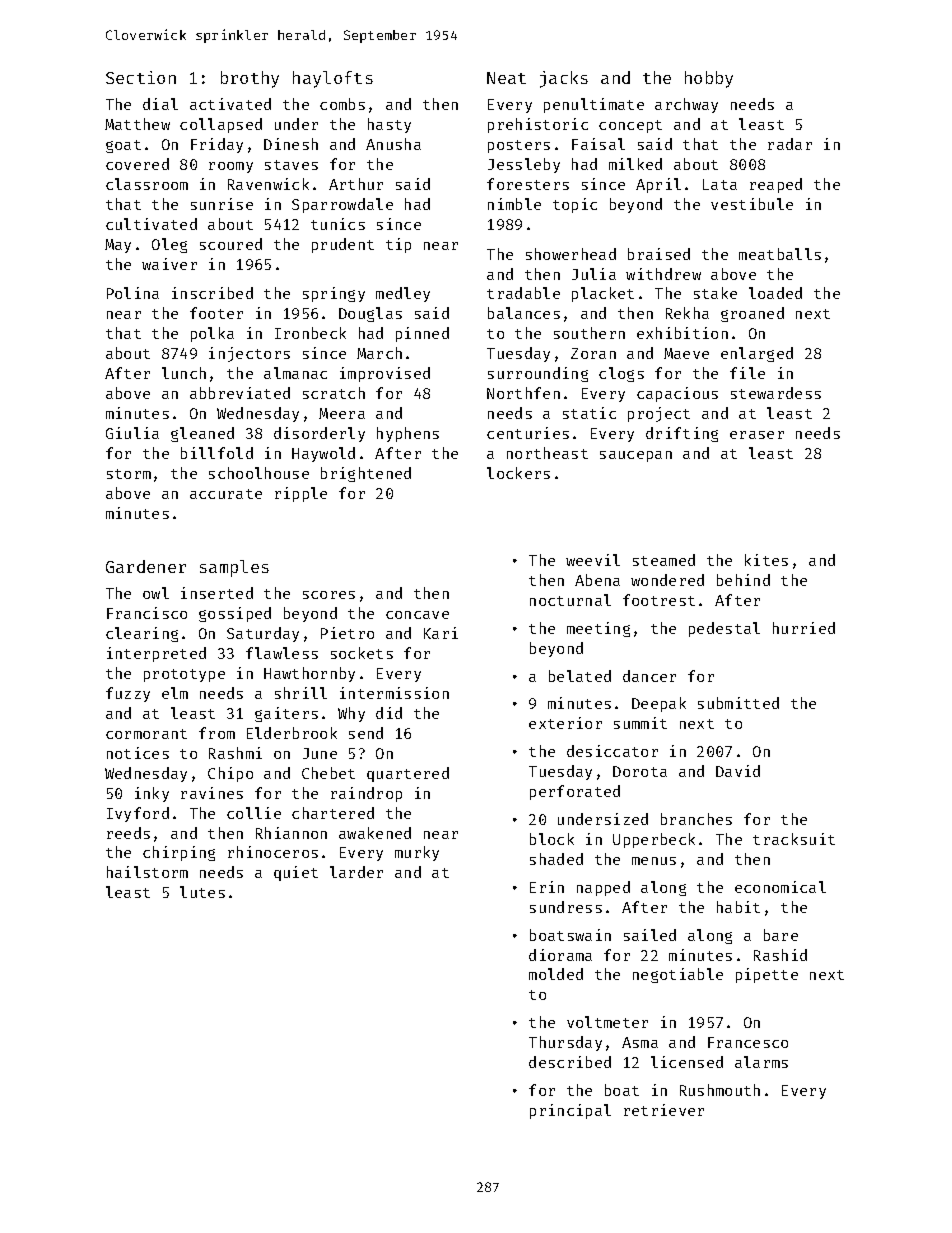  I want to click on stewardess, so click(776, 393).
